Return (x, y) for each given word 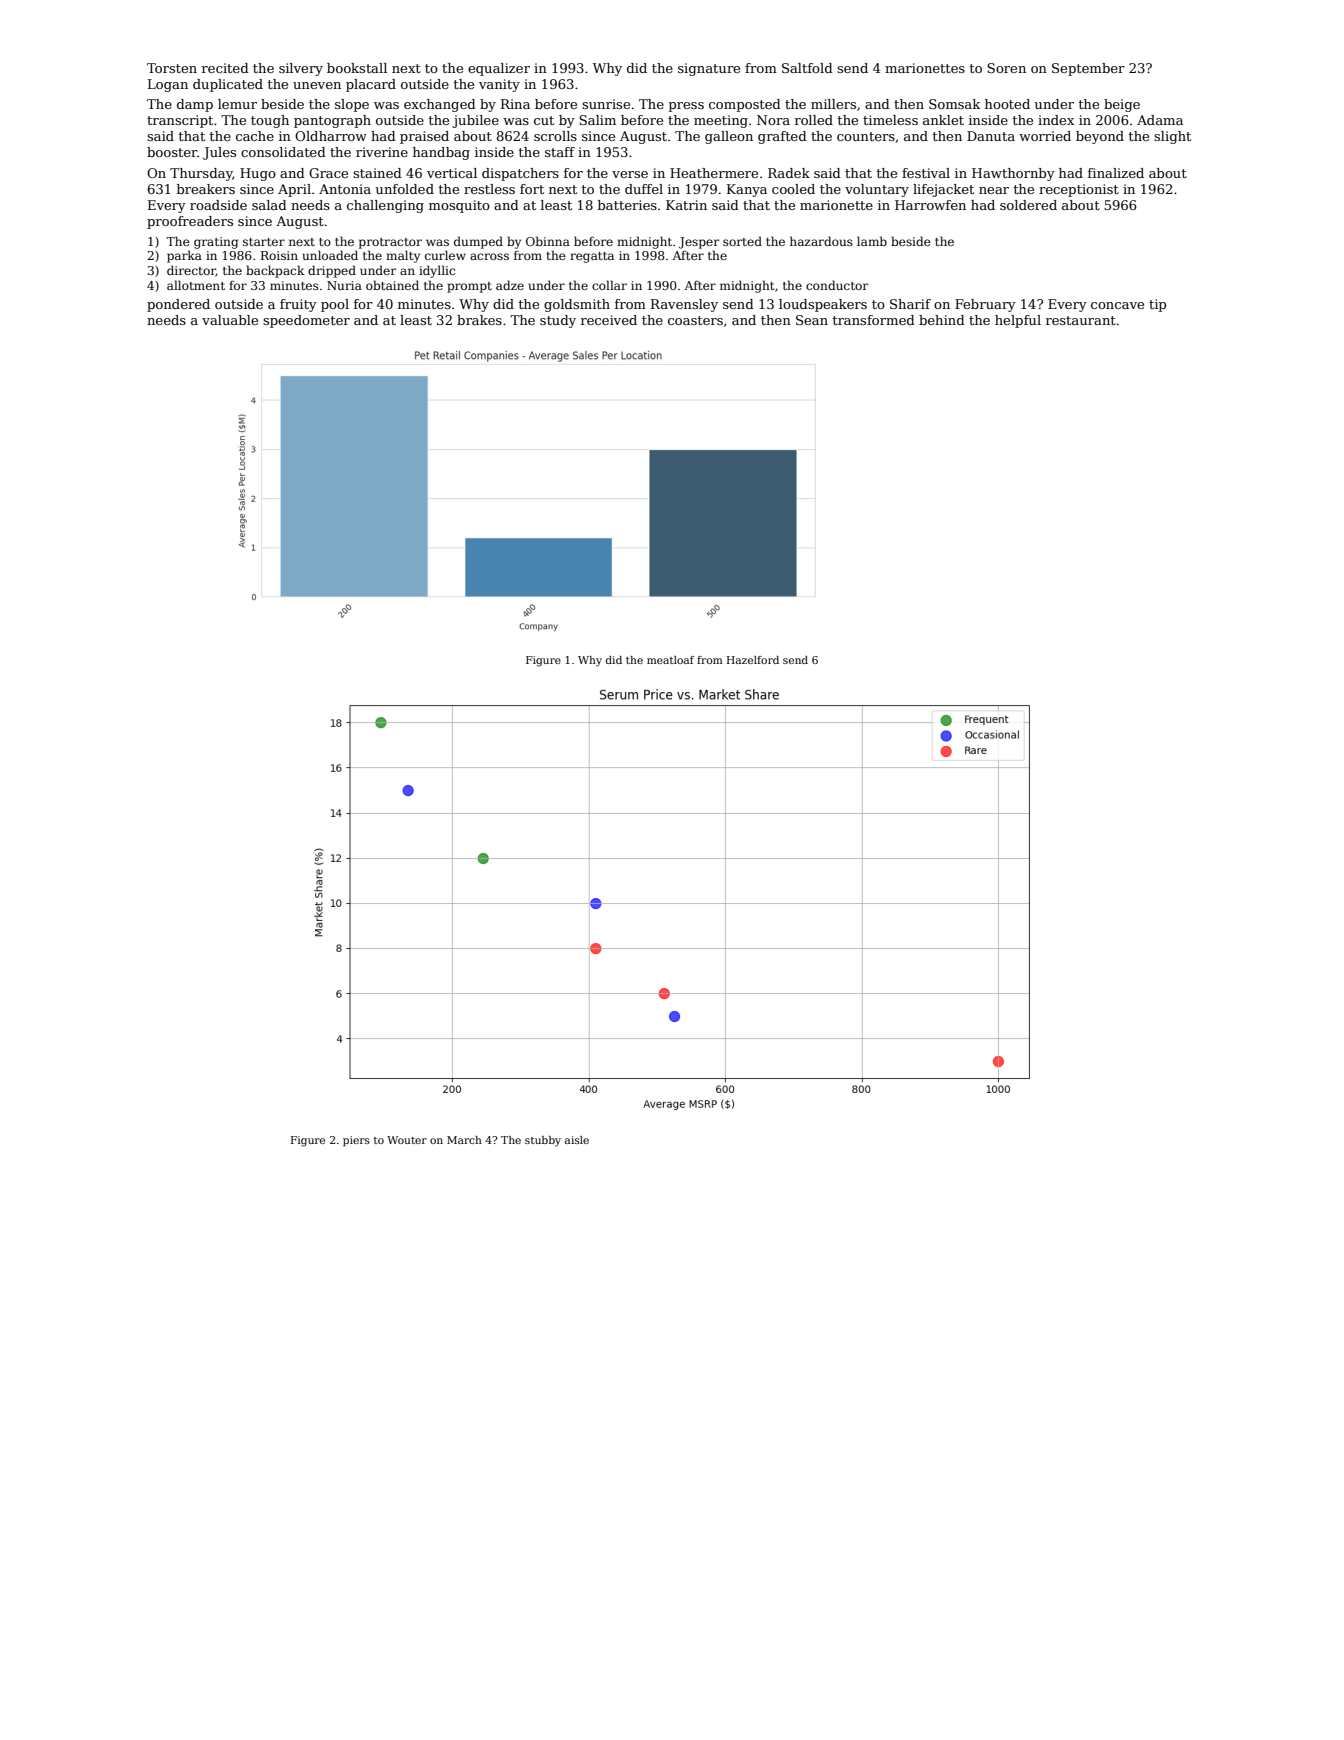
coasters (695, 320)
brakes (479, 320)
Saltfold (807, 68)
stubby (543, 1141)
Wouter (407, 1140)
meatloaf (671, 660)
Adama (1160, 120)
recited (225, 68)
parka (184, 256)
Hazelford (753, 660)
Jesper (699, 243)
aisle (577, 1140)
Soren (1006, 68)
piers (356, 1141)
